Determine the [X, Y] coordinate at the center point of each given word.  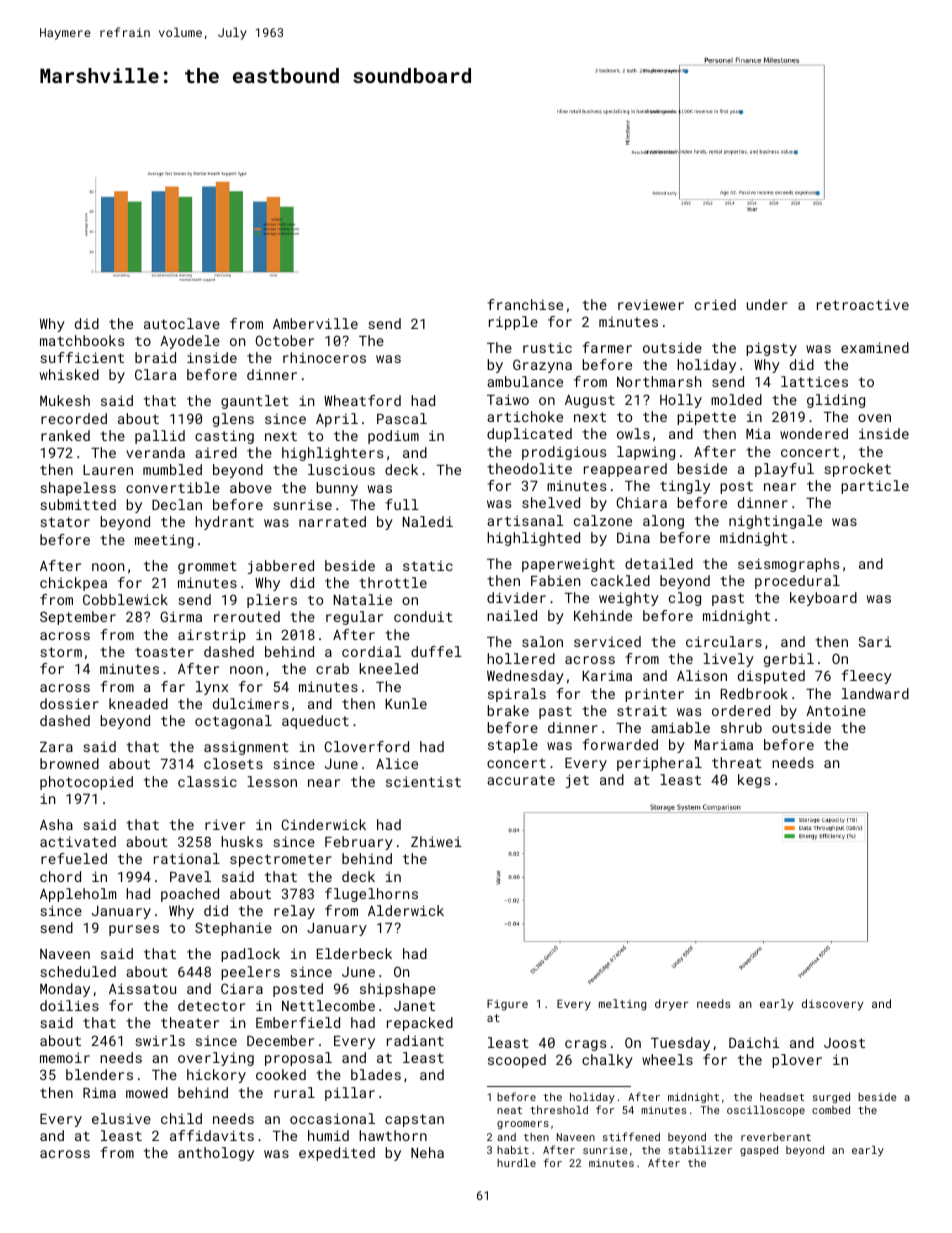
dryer [671, 1005]
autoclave [182, 323]
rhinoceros [324, 357]
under [767, 304]
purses [134, 930]
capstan [414, 1120]
